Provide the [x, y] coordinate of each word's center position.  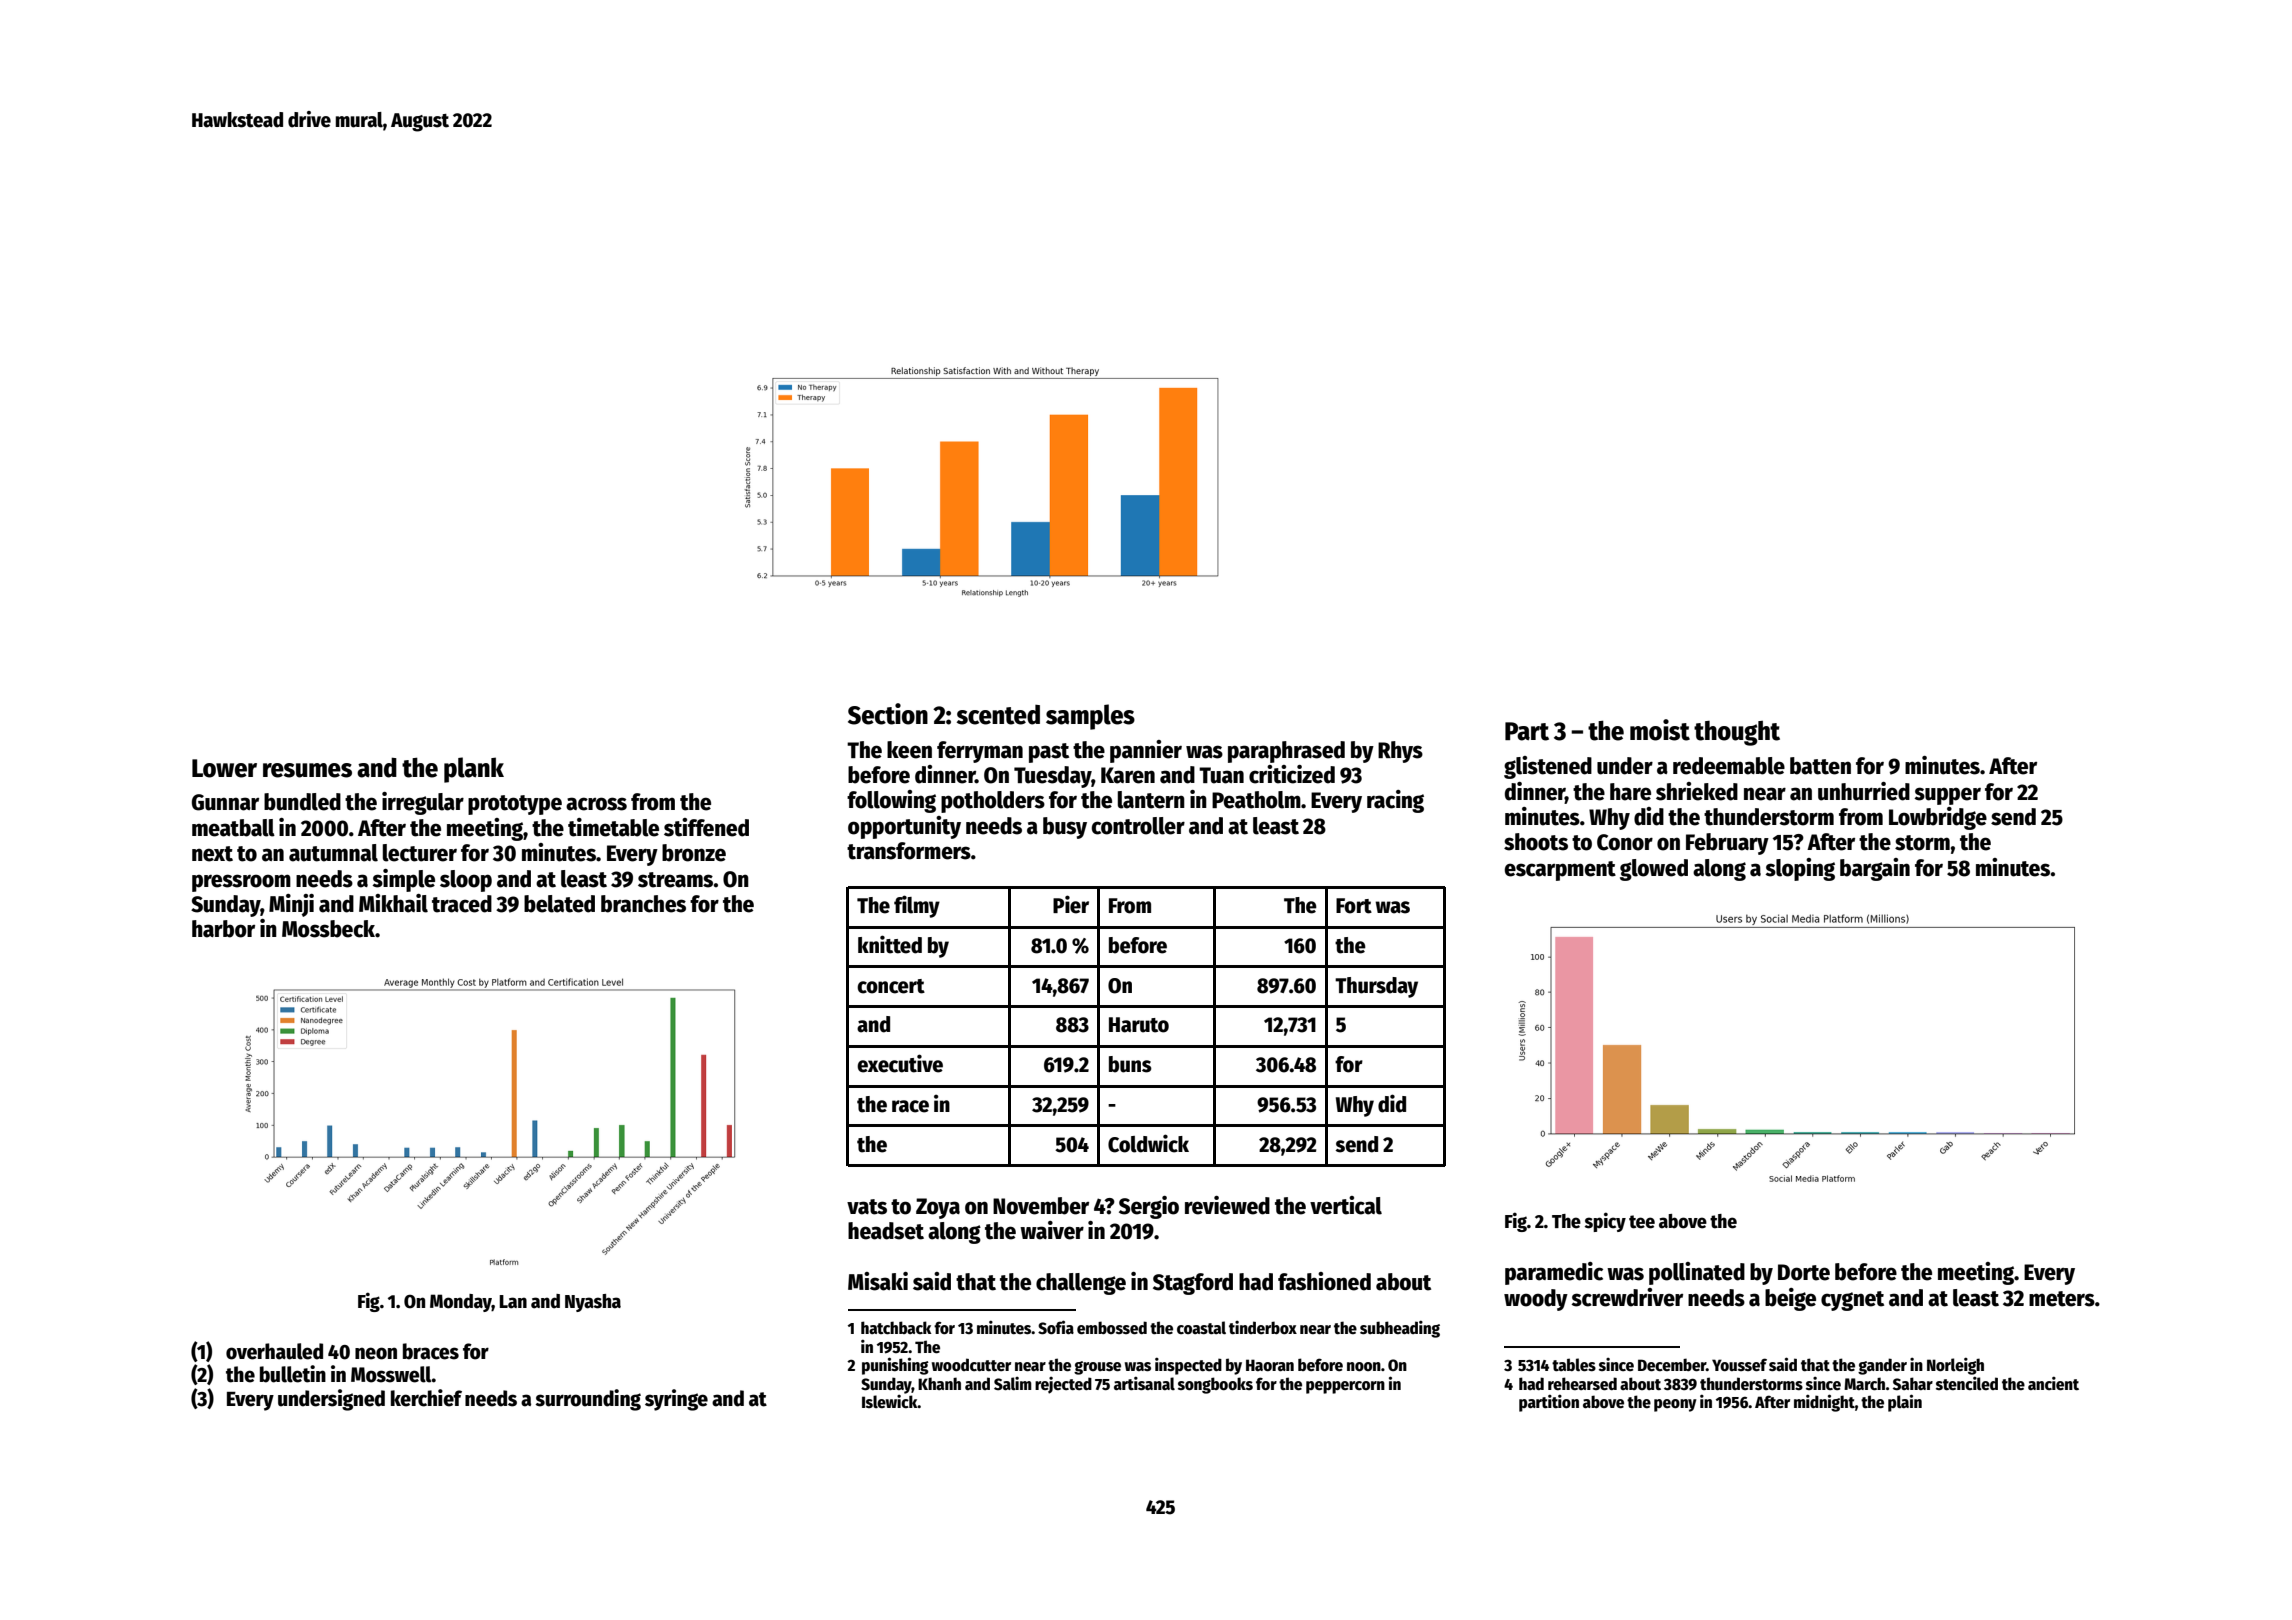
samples [1090, 717]
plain [1905, 1403]
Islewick [890, 1401]
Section [888, 714]
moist [1660, 730]
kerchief [426, 1398]
